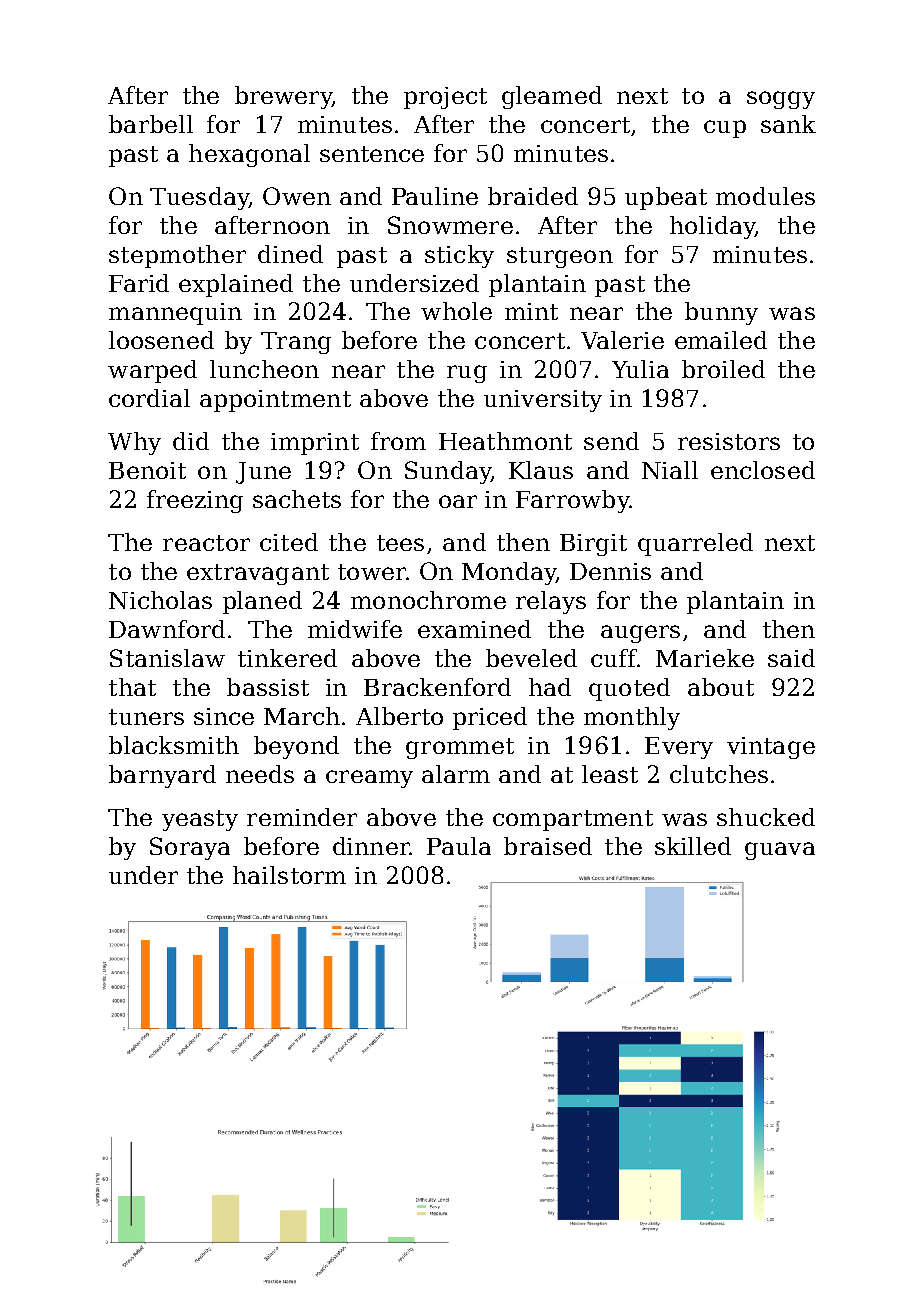 The height and width of the image is (1311, 924). I want to click on hailstorm, so click(289, 875).
